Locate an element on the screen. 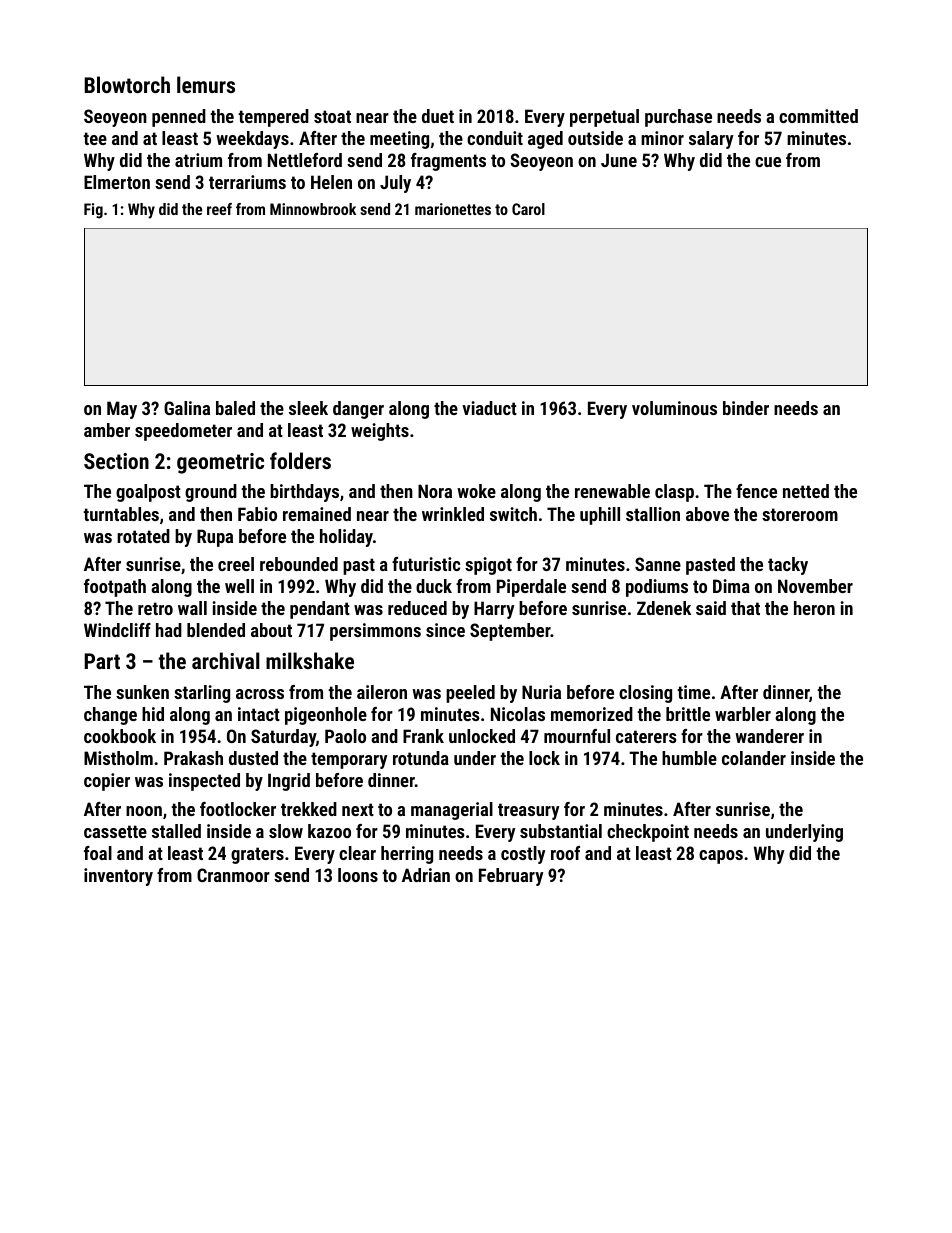 The height and width of the screenshot is (1233, 952). wanderer is located at coordinates (769, 736).
